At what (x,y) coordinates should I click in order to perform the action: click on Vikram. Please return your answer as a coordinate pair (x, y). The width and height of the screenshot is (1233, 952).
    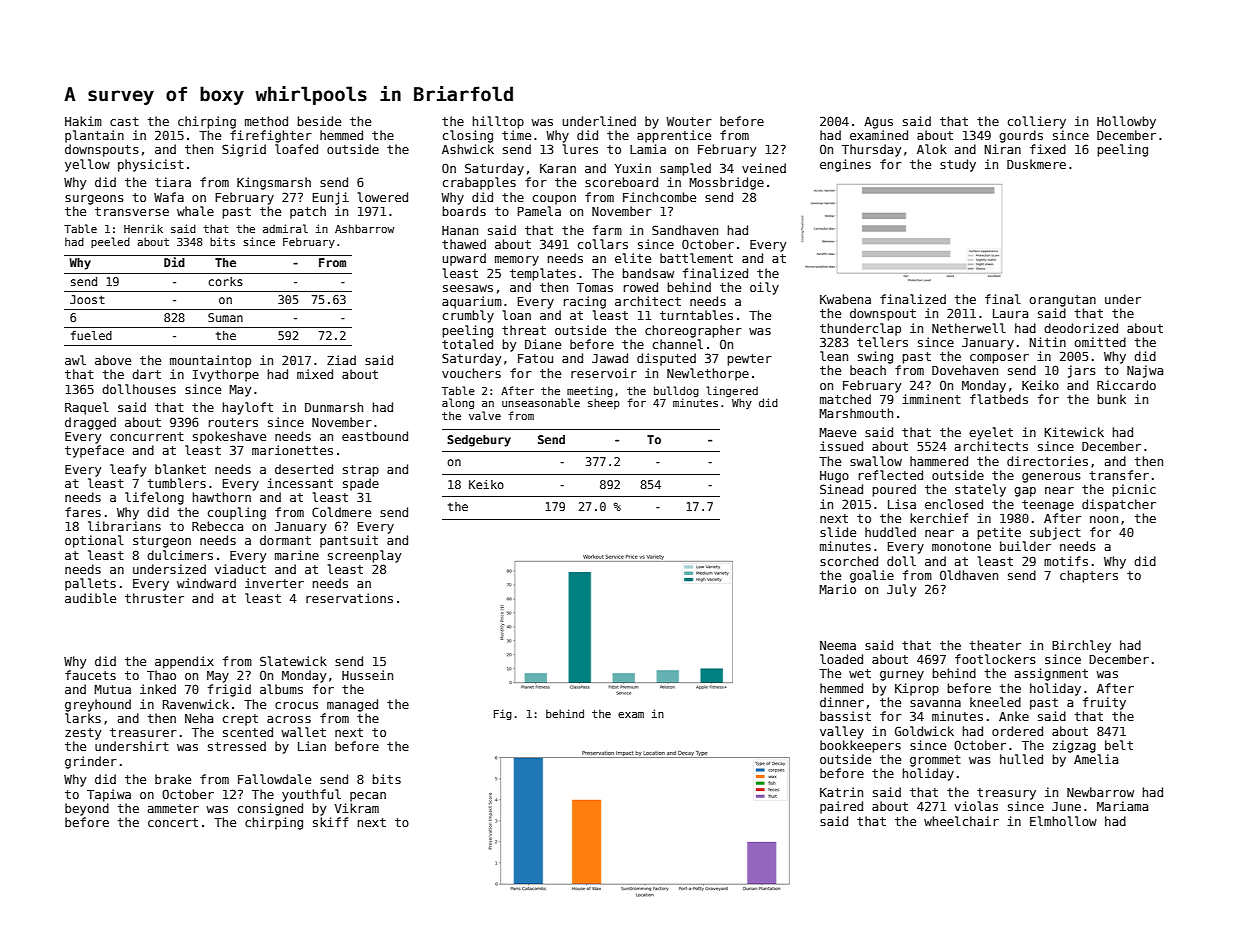
    Looking at the image, I should click on (357, 808).
